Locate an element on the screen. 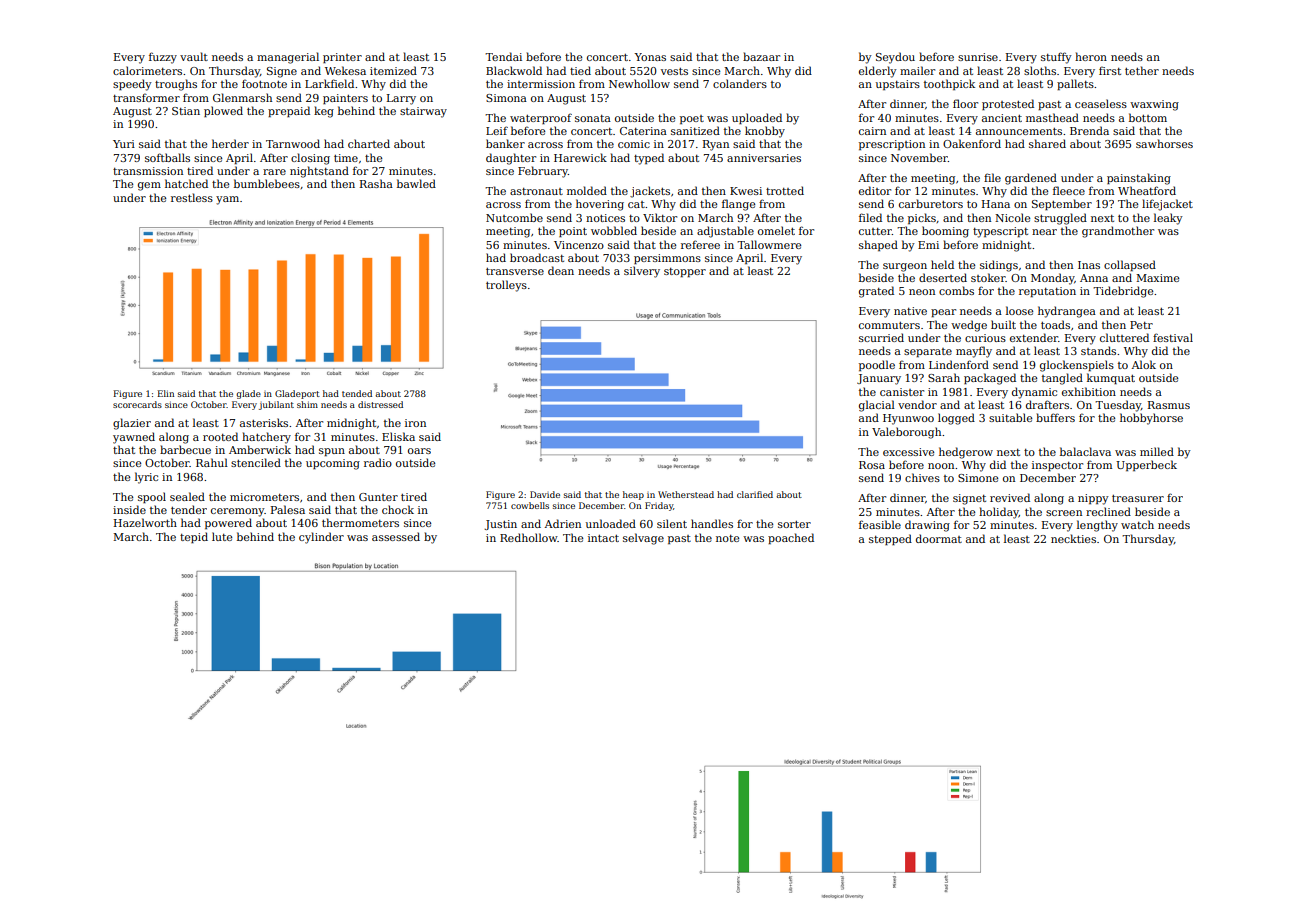 The image size is (1308, 924). poached is located at coordinates (791, 538).
